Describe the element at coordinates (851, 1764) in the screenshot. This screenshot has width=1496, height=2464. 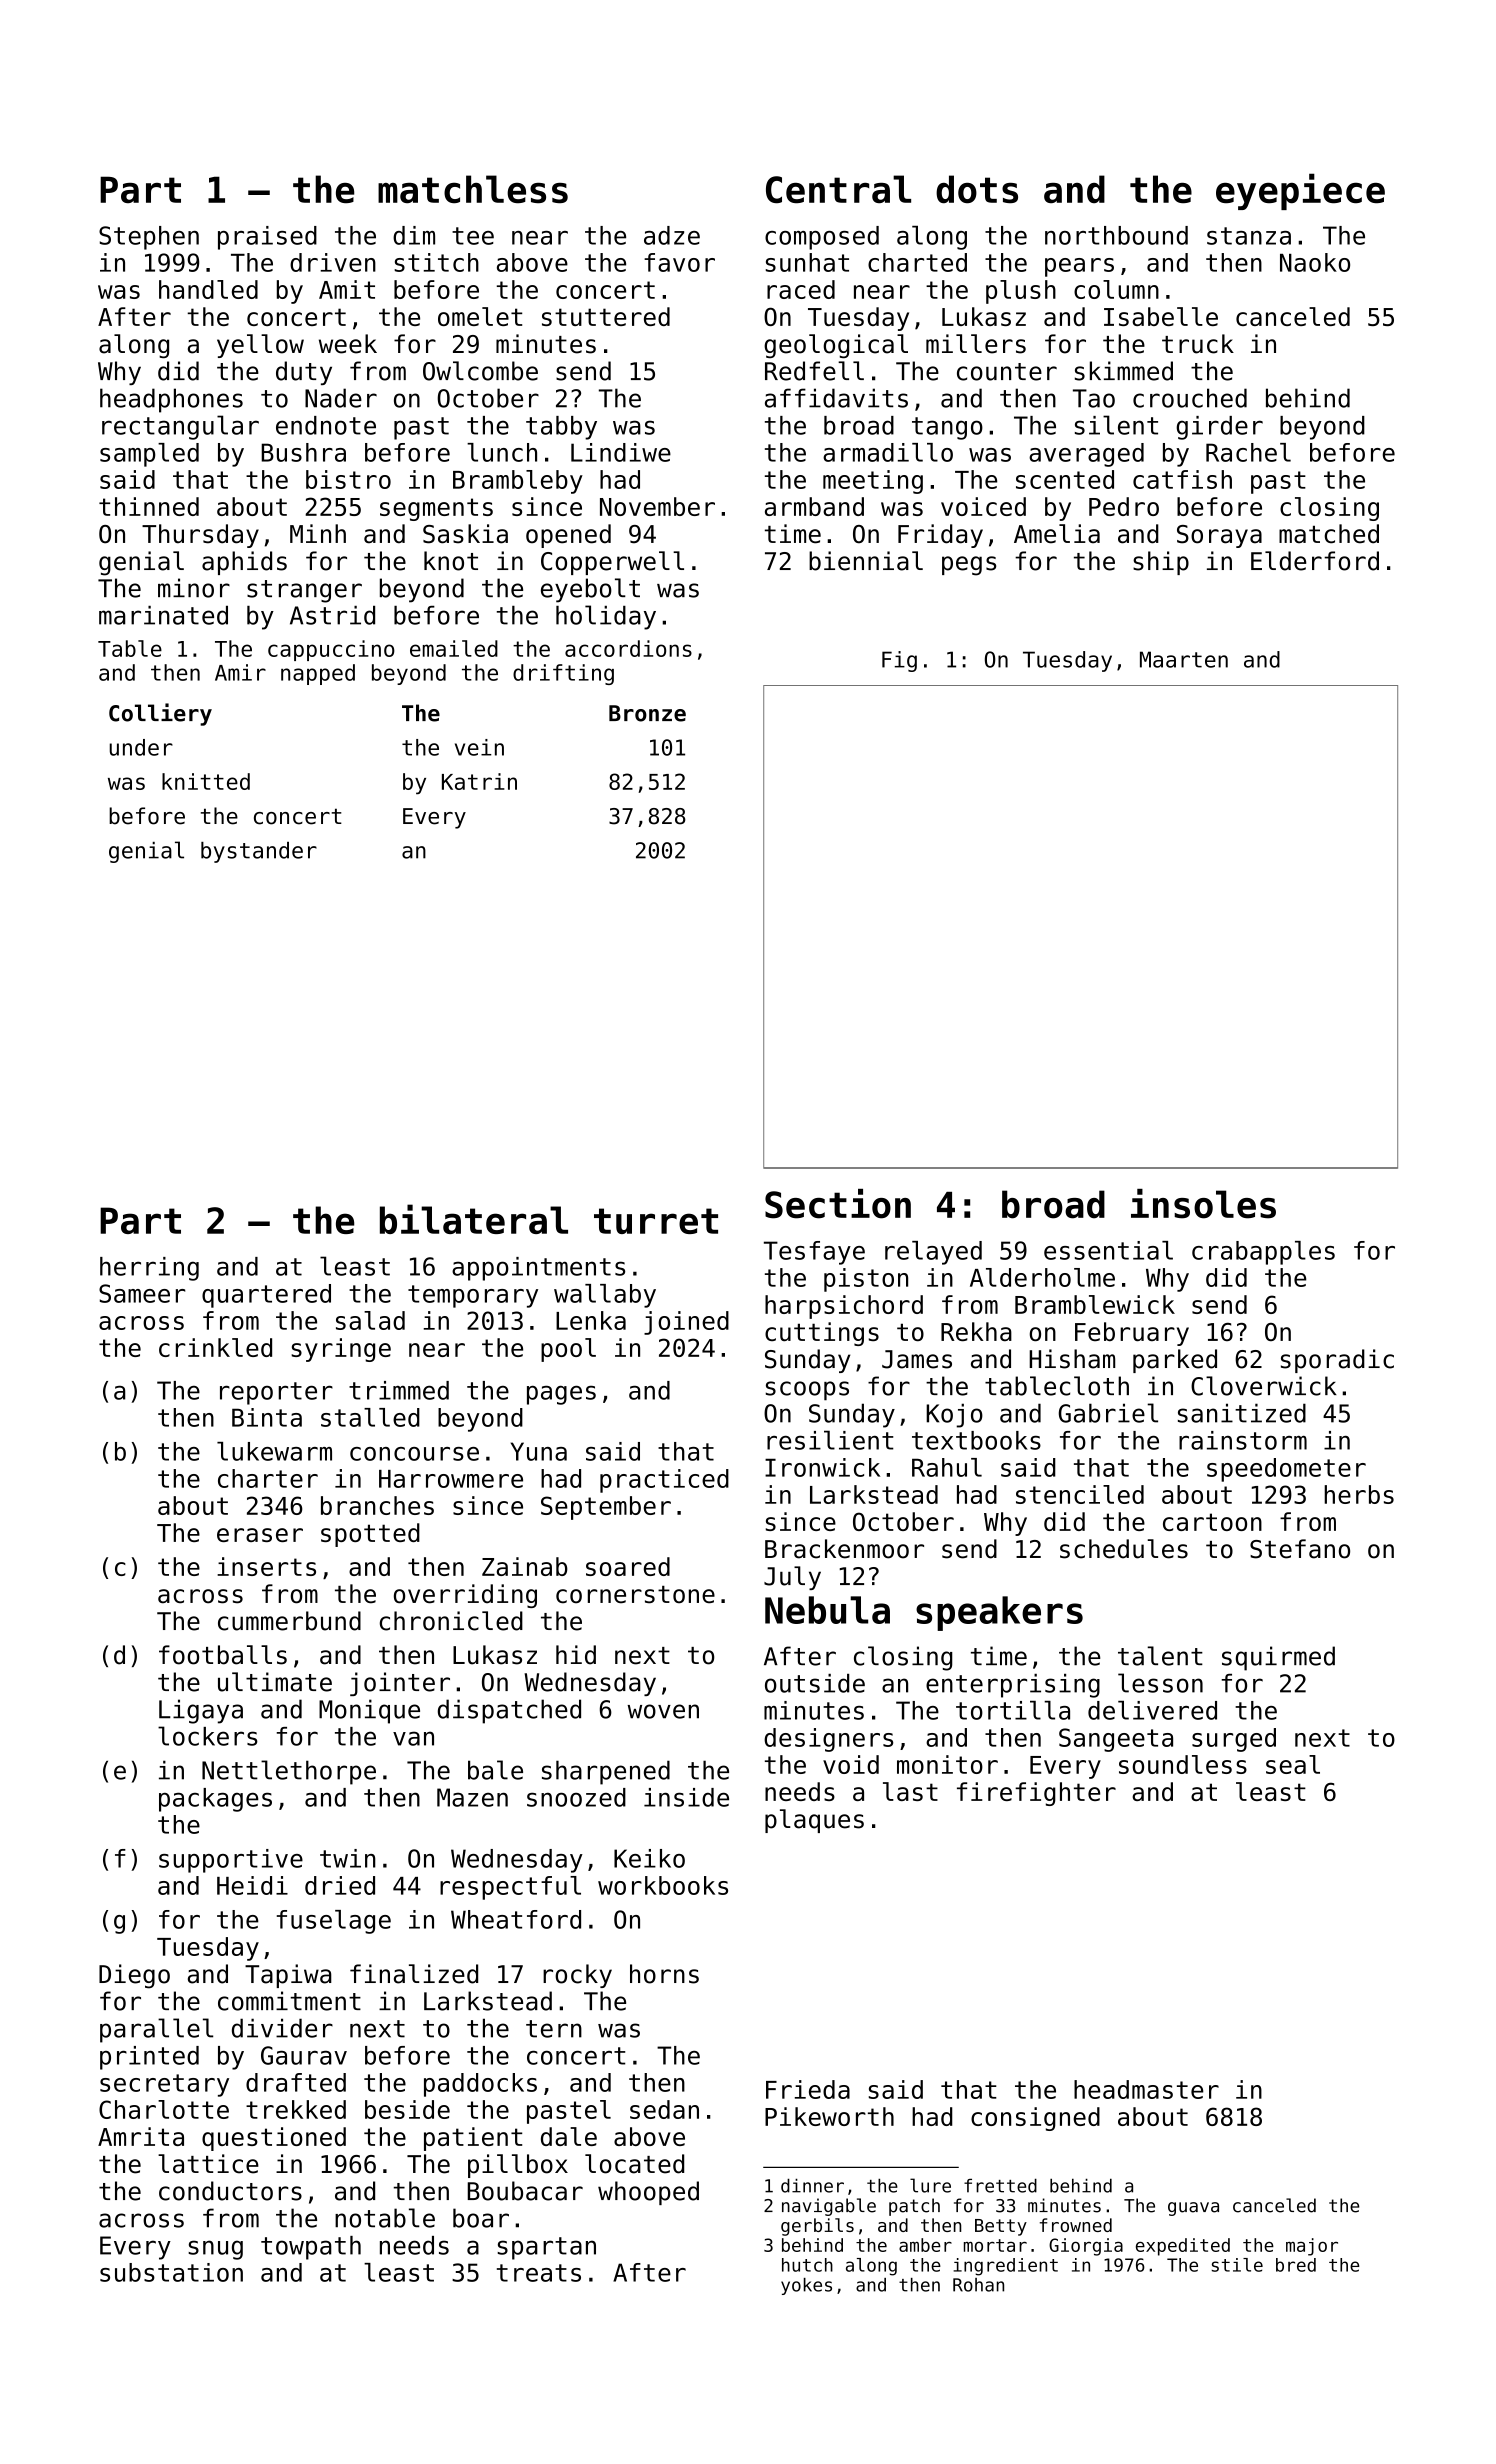
I see `void` at that location.
